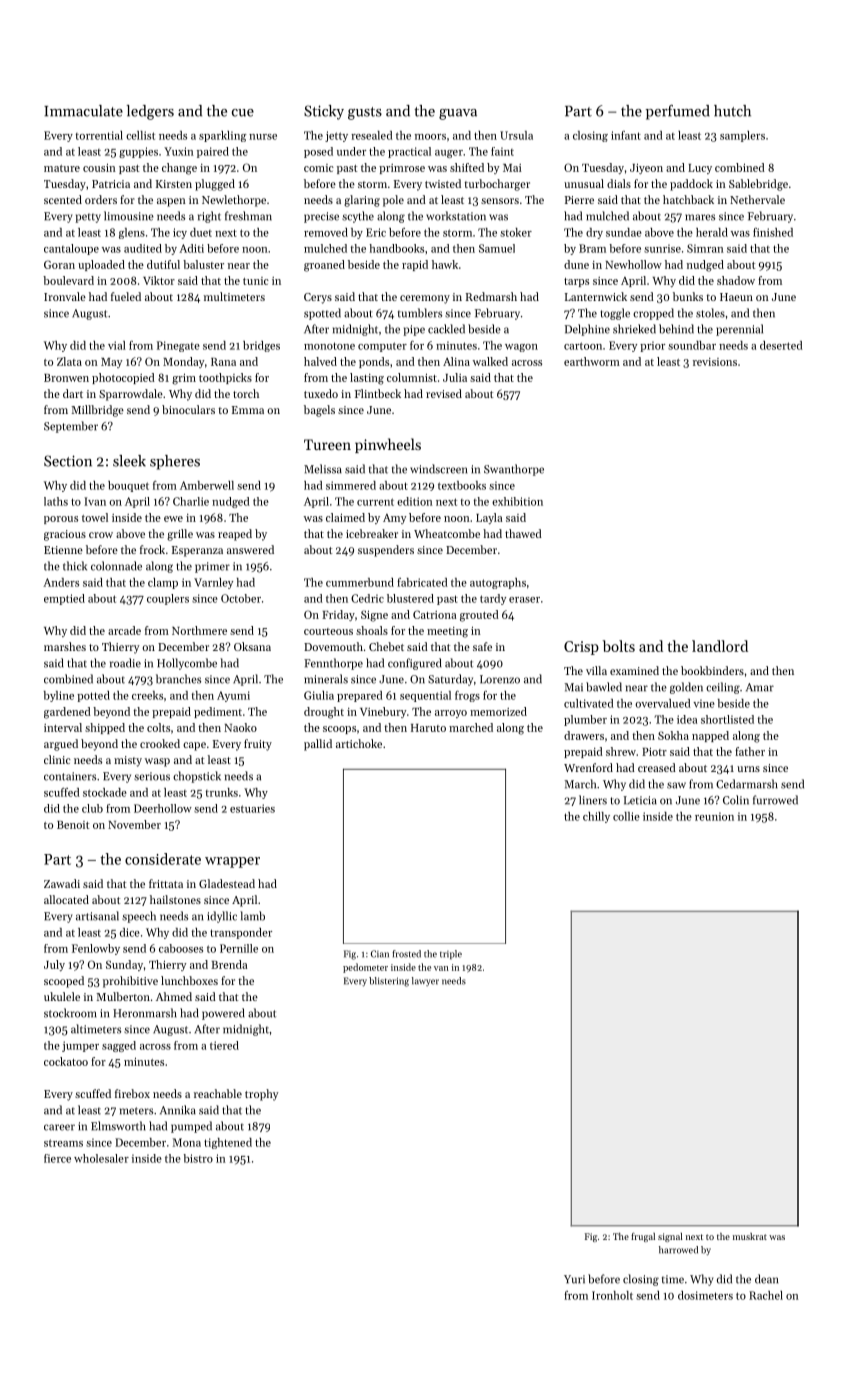  Describe the element at coordinates (101, 535) in the screenshot. I see `crow` at that location.
